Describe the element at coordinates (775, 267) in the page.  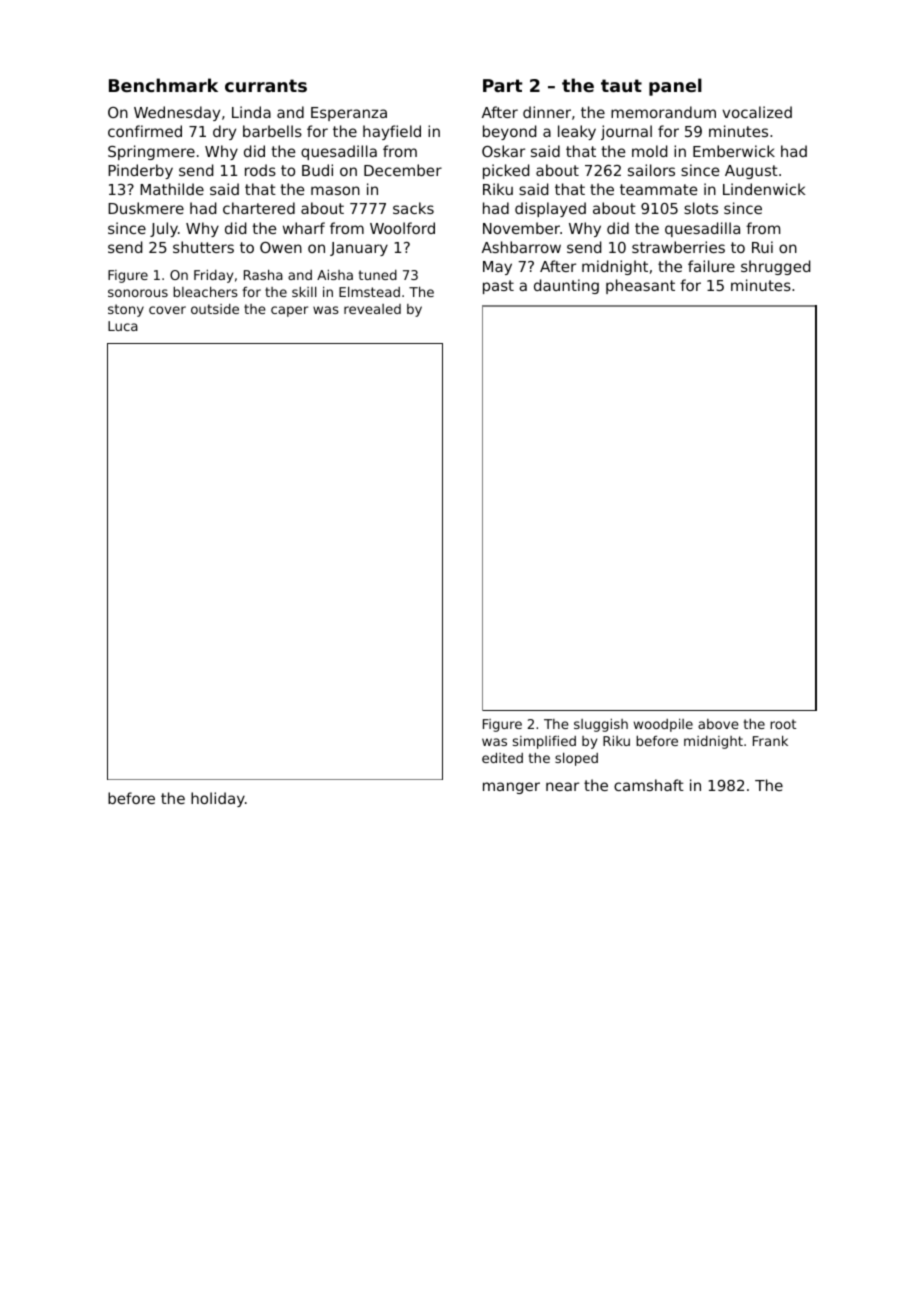
I see `shrugged` at that location.
